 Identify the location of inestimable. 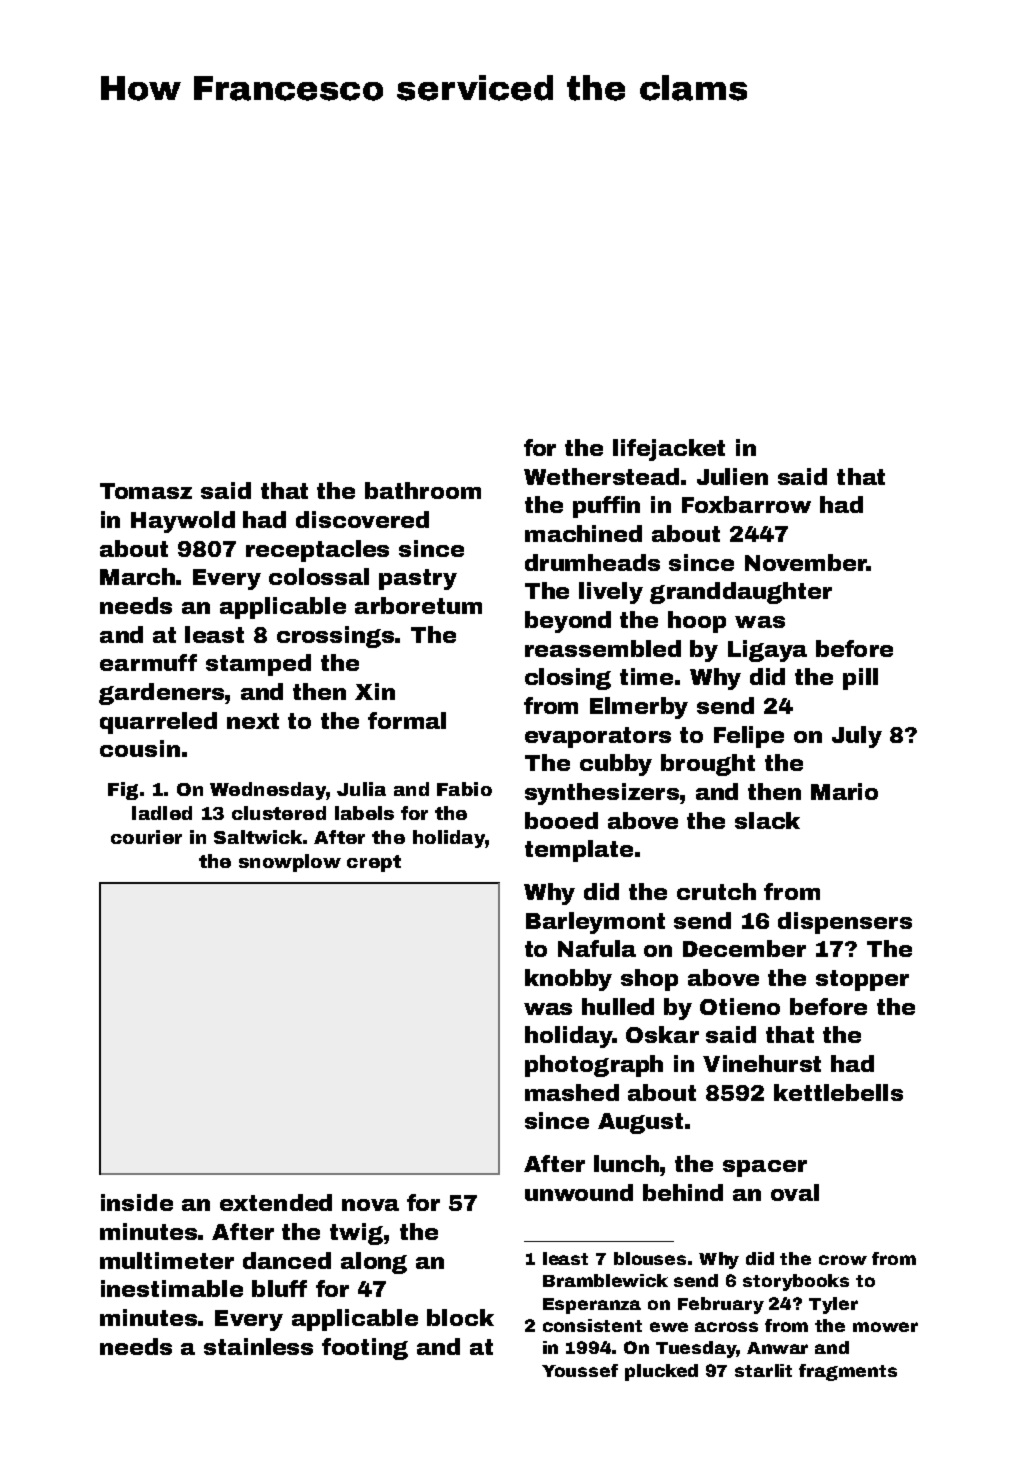
(172, 1288).
